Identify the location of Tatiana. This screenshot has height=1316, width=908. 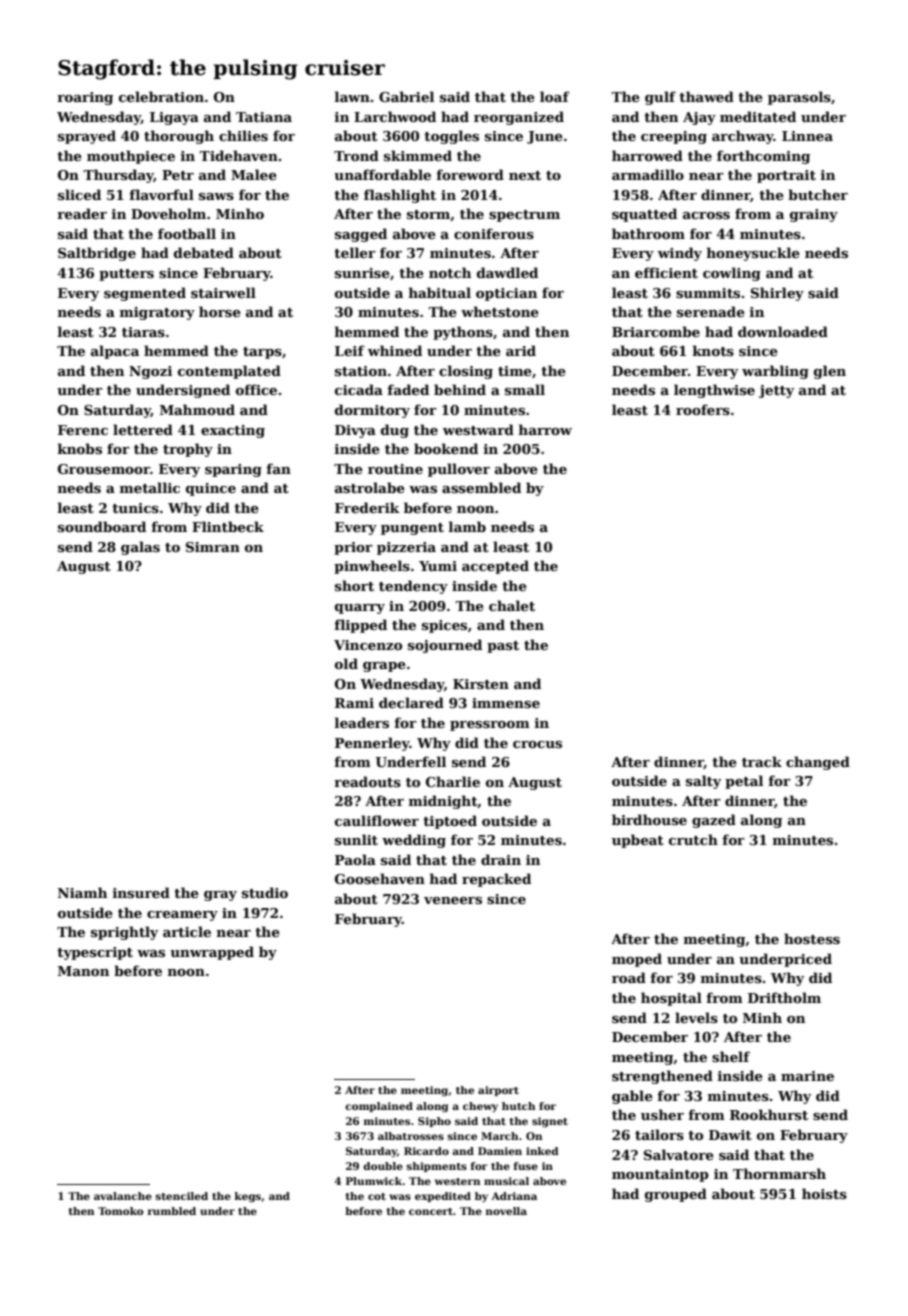
(264, 117).
